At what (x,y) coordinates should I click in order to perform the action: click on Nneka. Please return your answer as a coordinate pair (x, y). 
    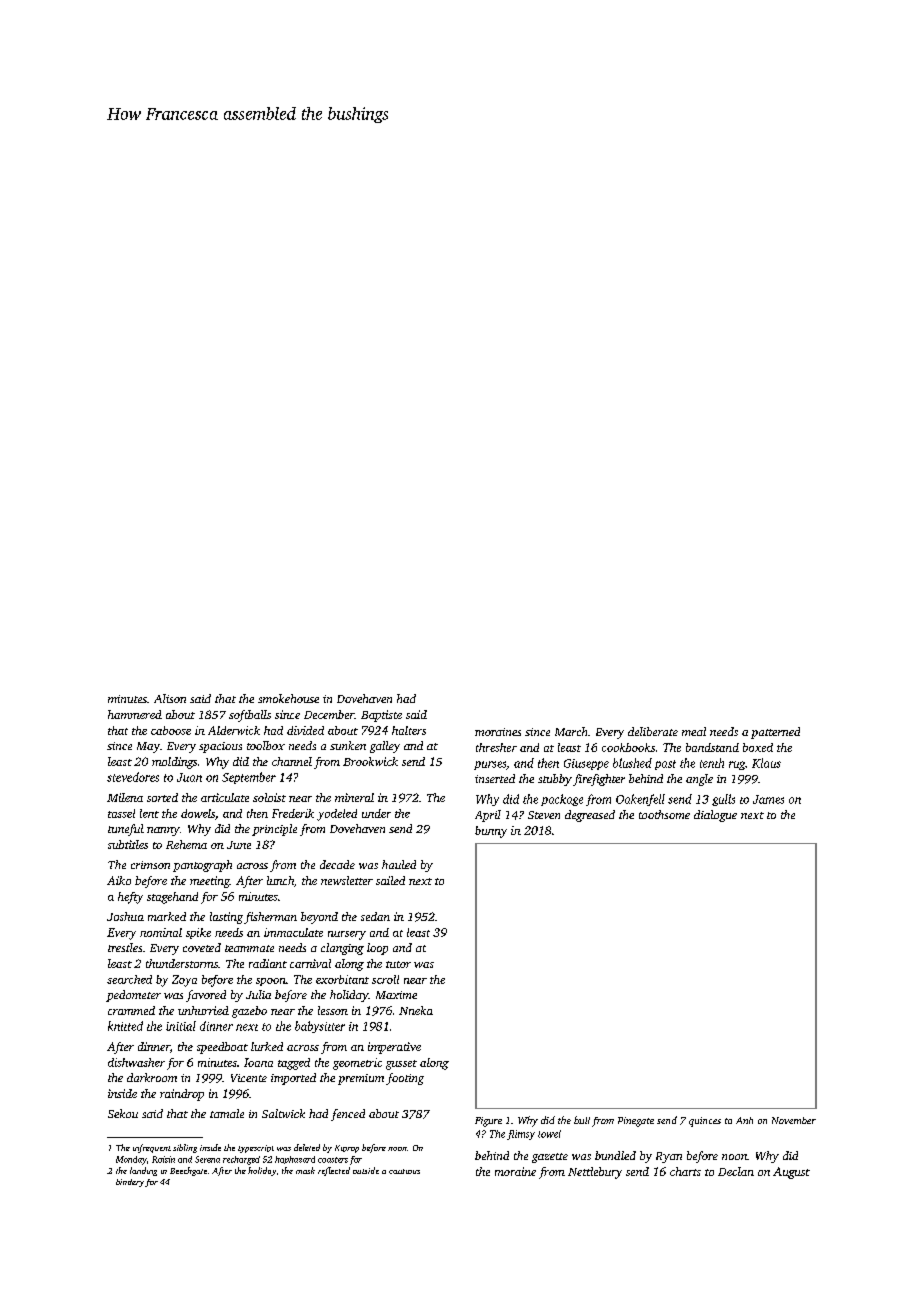
    Looking at the image, I should click on (416, 1010).
